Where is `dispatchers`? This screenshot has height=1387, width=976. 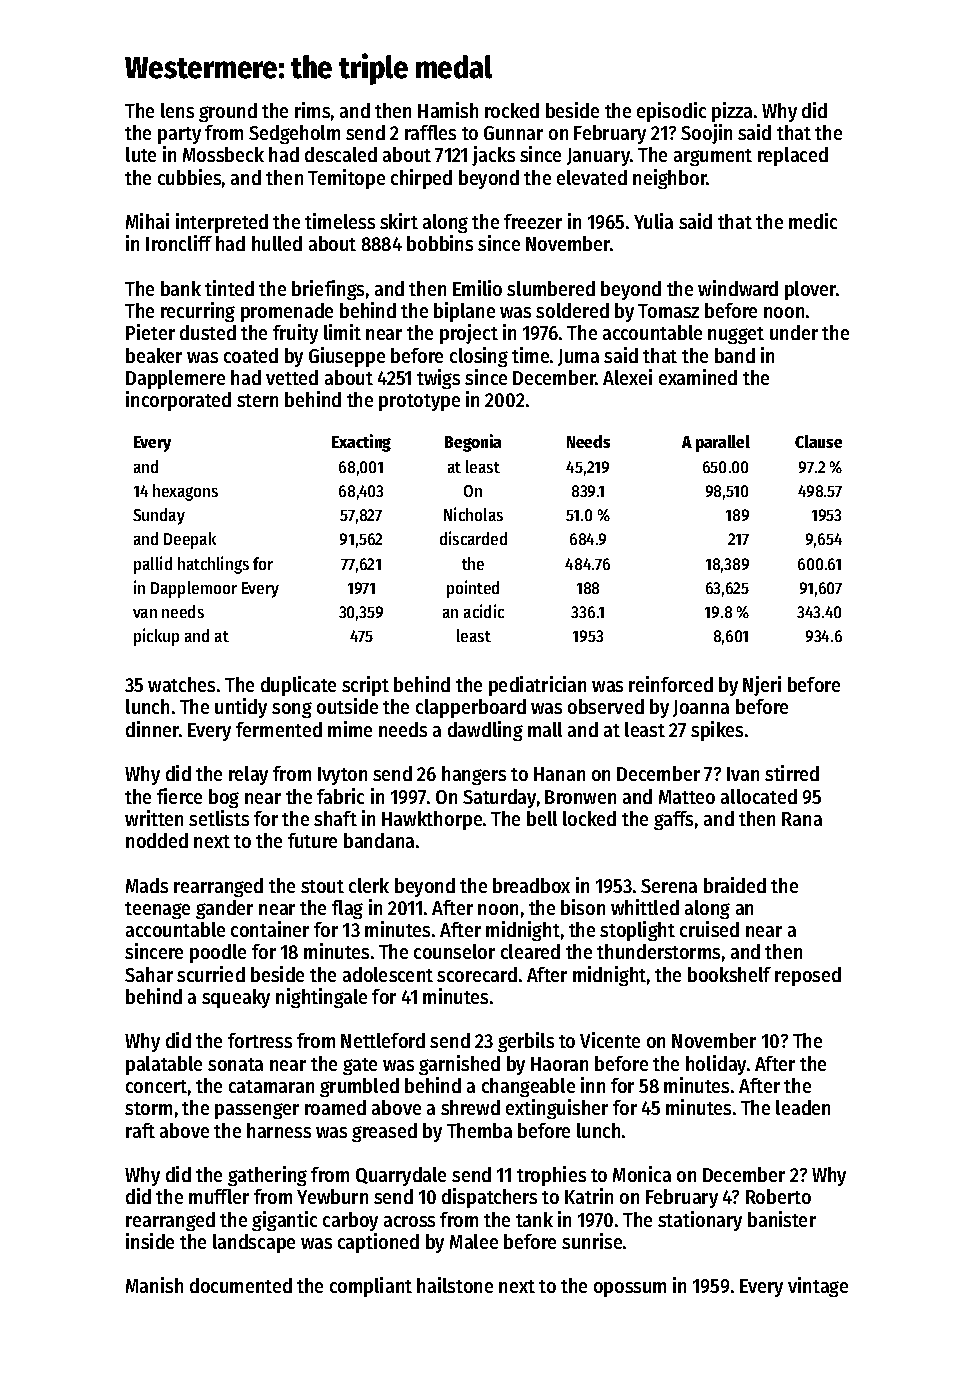 dispatchers is located at coordinates (489, 1198).
